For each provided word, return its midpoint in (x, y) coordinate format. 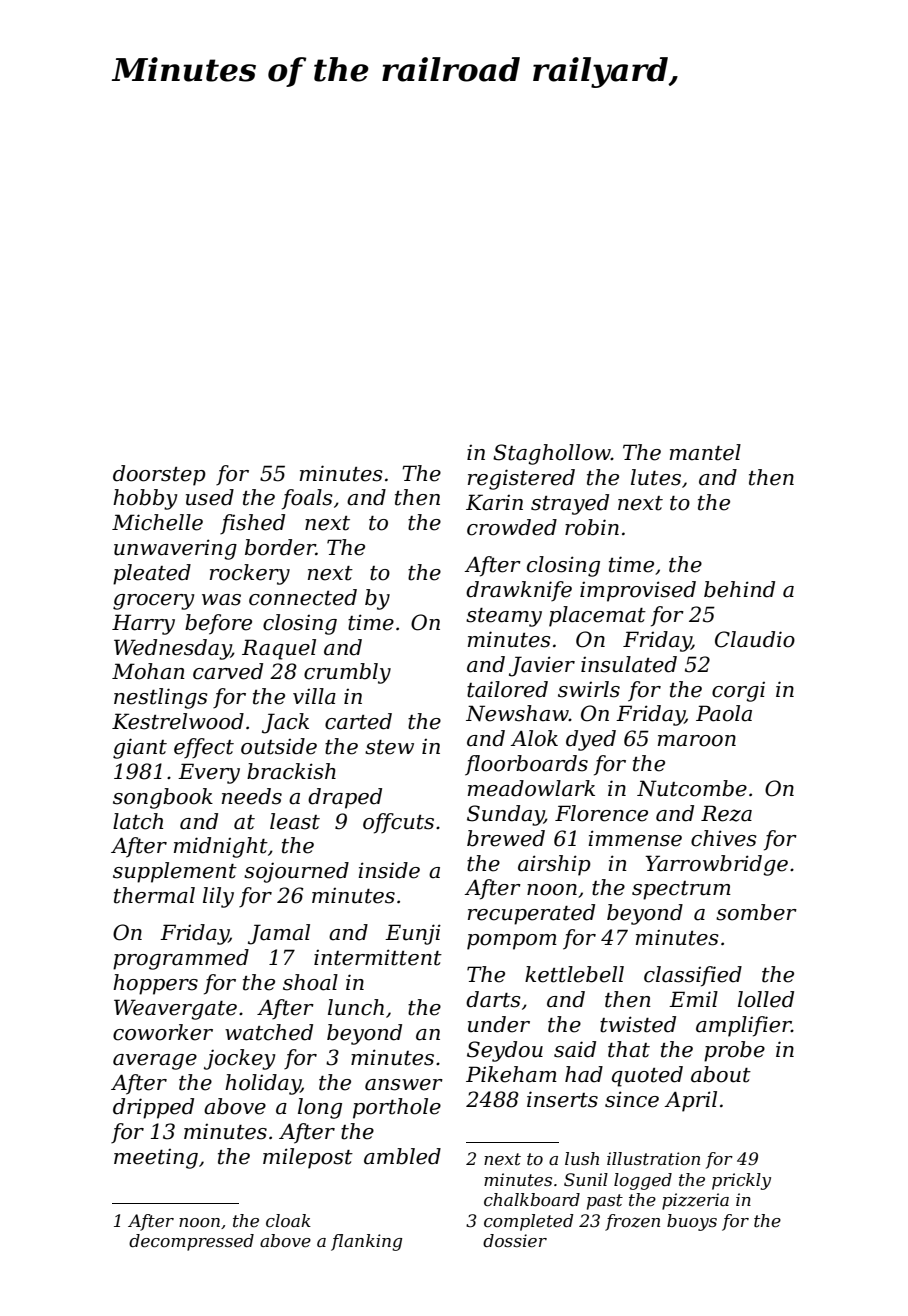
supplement (175, 872)
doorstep (159, 475)
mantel (705, 452)
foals (307, 499)
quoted (647, 1076)
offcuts (398, 823)
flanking (366, 1242)
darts (493, 999)
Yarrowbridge (716, 865)
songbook (163, 798)
